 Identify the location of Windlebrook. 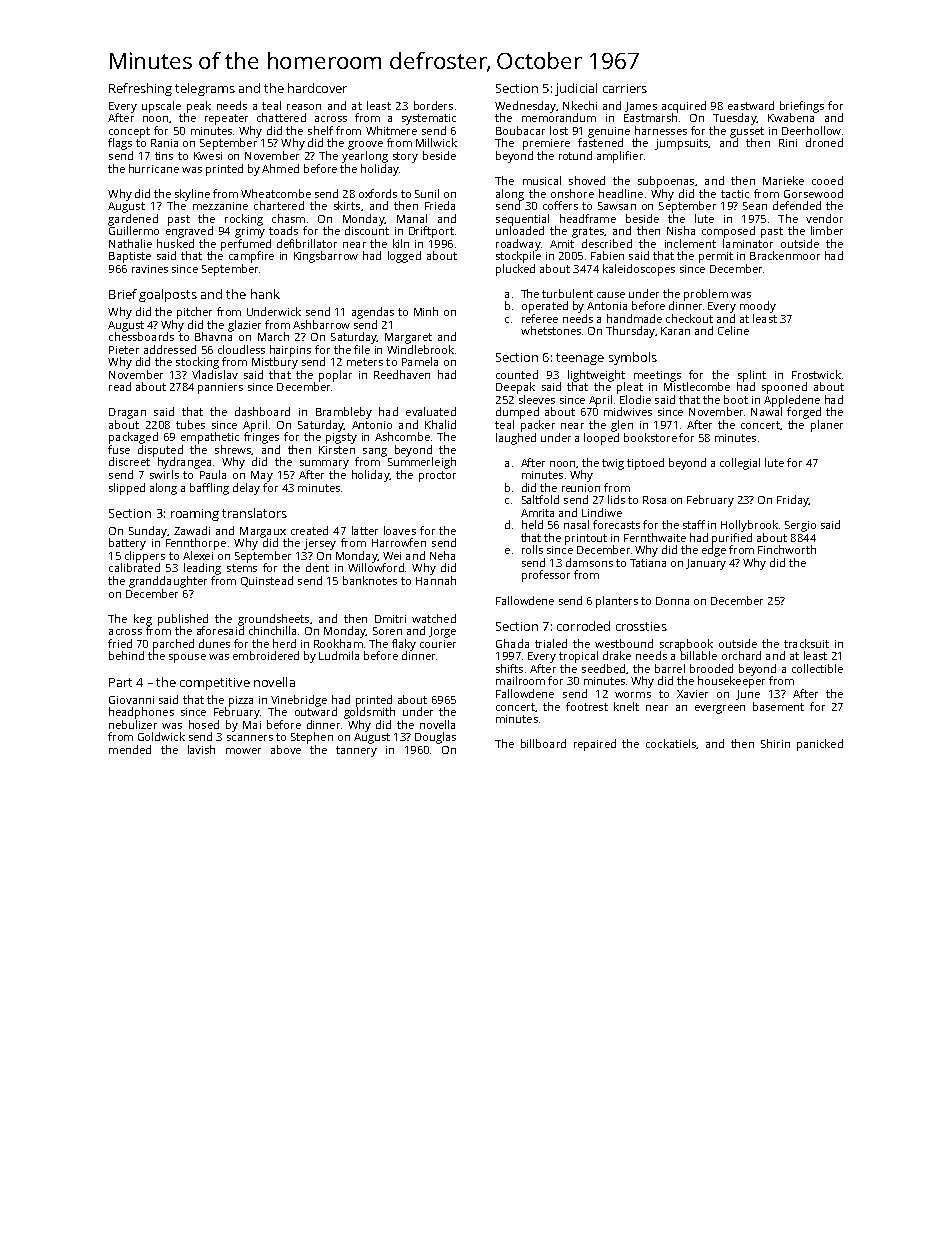
(420, 349).
